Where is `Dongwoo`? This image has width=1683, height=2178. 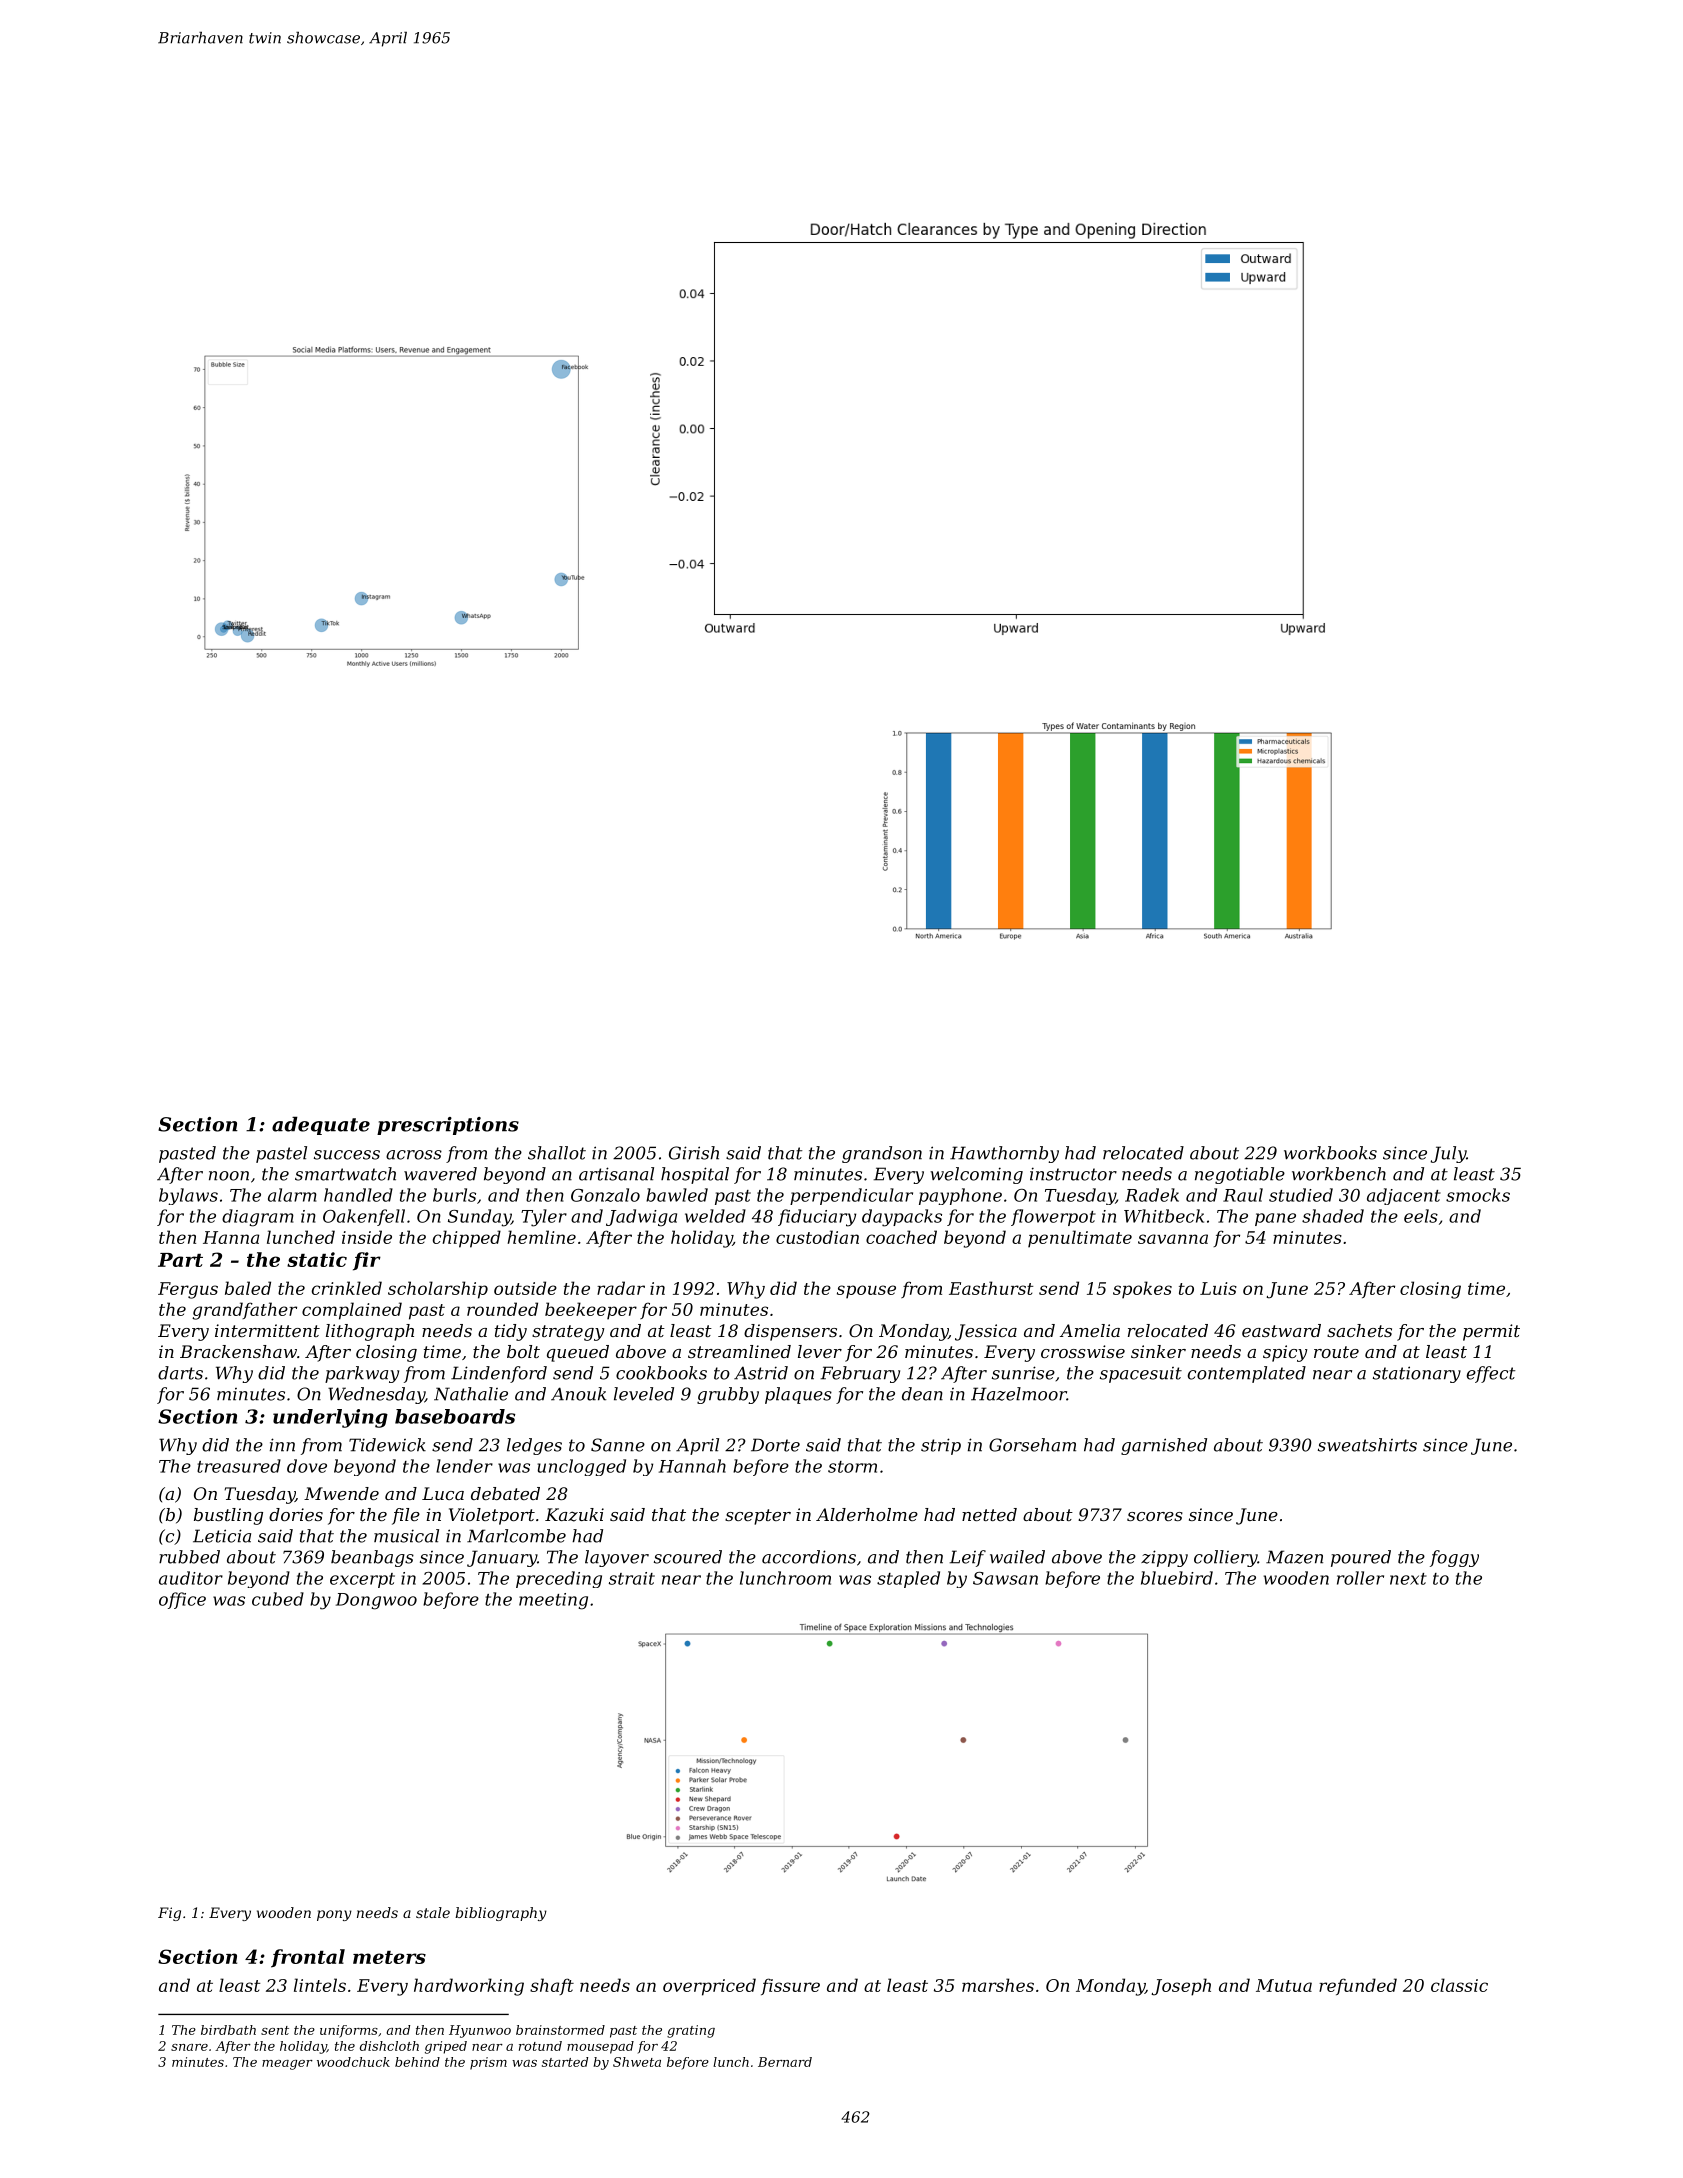 Dongwoo is located at coordinates (376, 1601).
